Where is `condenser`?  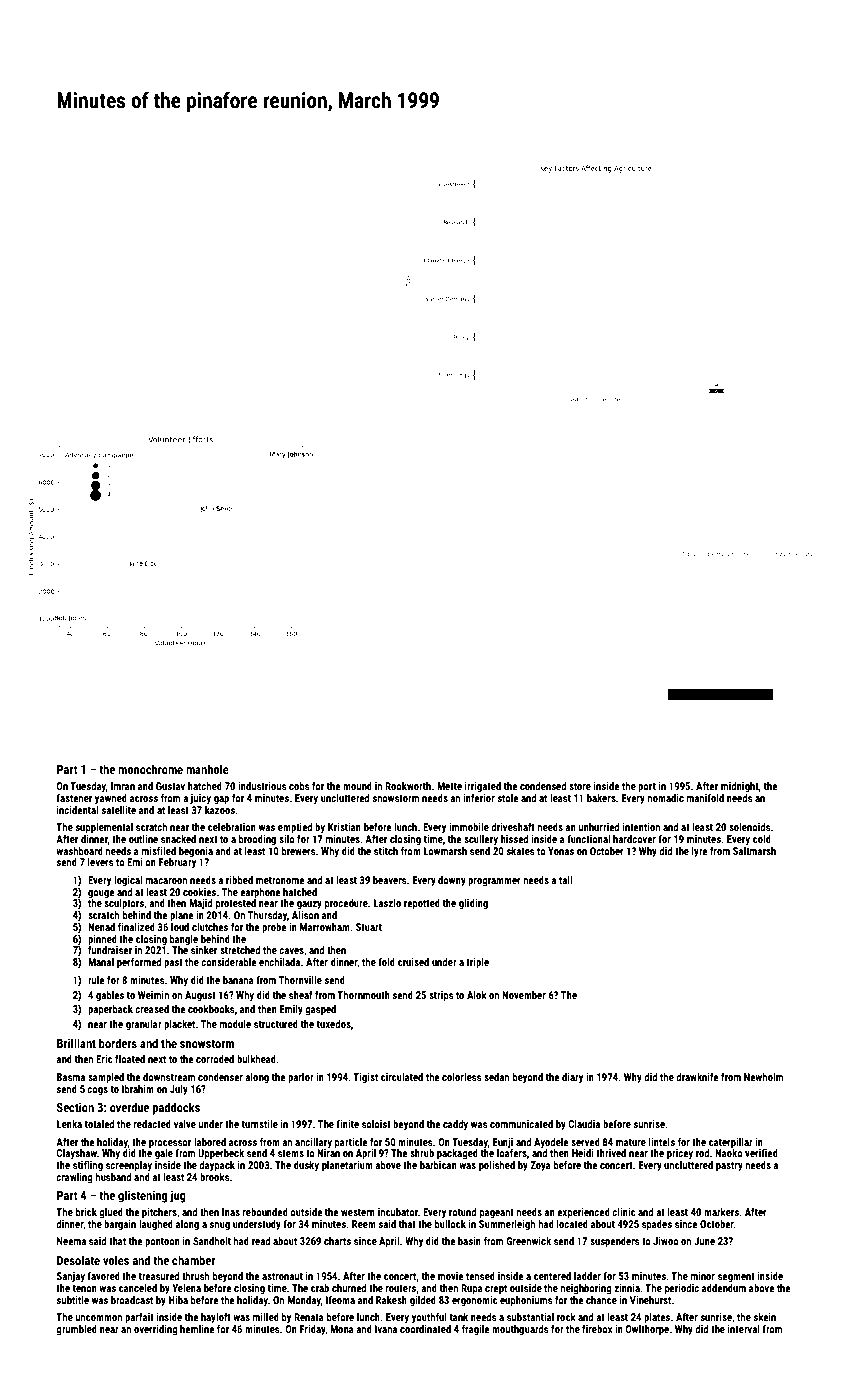 condenser is located at coordinates (220, 1077).
